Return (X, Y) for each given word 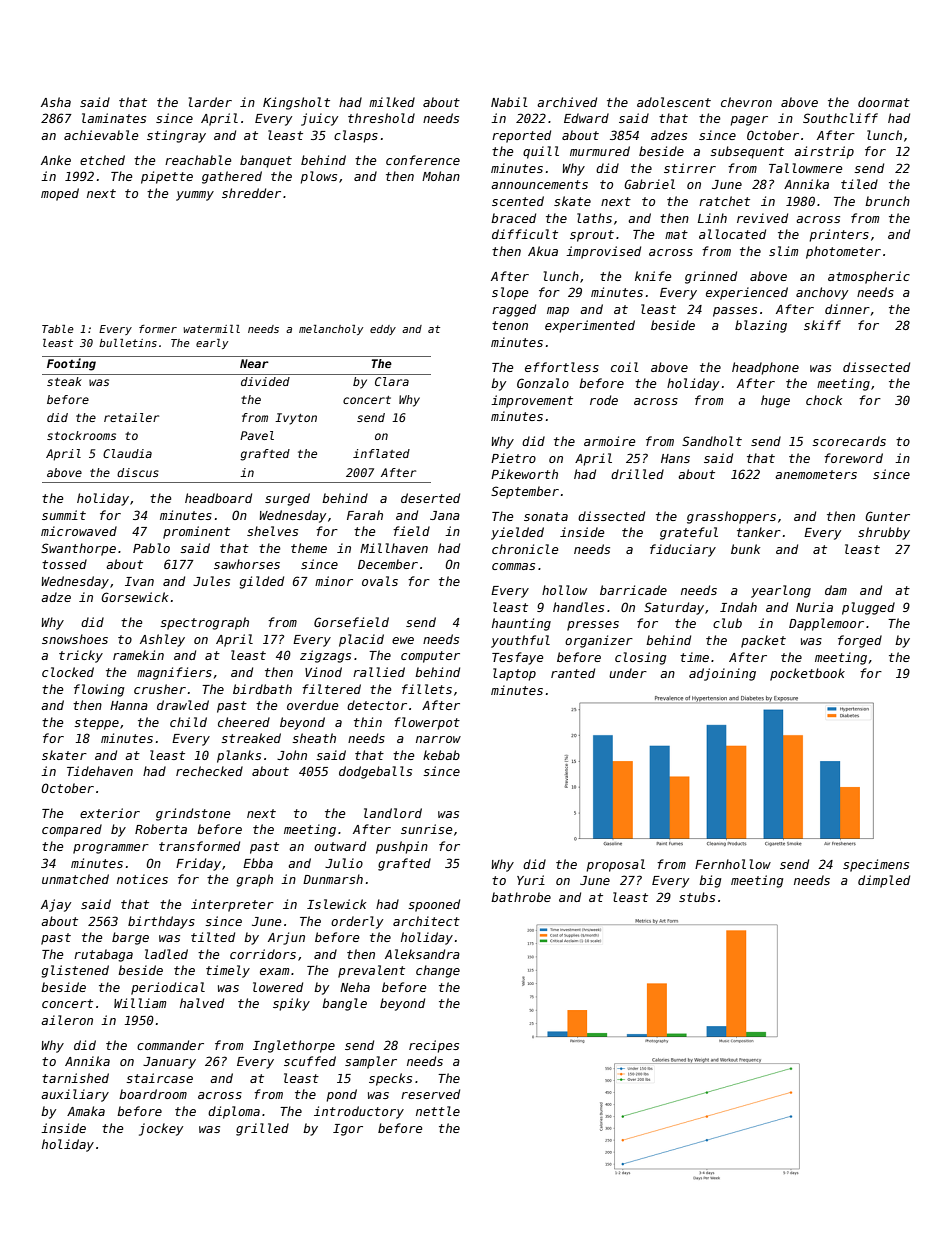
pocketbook (807, 674)
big (710, 881)
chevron (746, 102)
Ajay (56, 905)
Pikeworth (524, 474)
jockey (161, 1129)
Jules (211, 581)
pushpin (402, 847)
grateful (689, 533)
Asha (56, 102)
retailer (131, 417)
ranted (573, 673)
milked (392, 102)
